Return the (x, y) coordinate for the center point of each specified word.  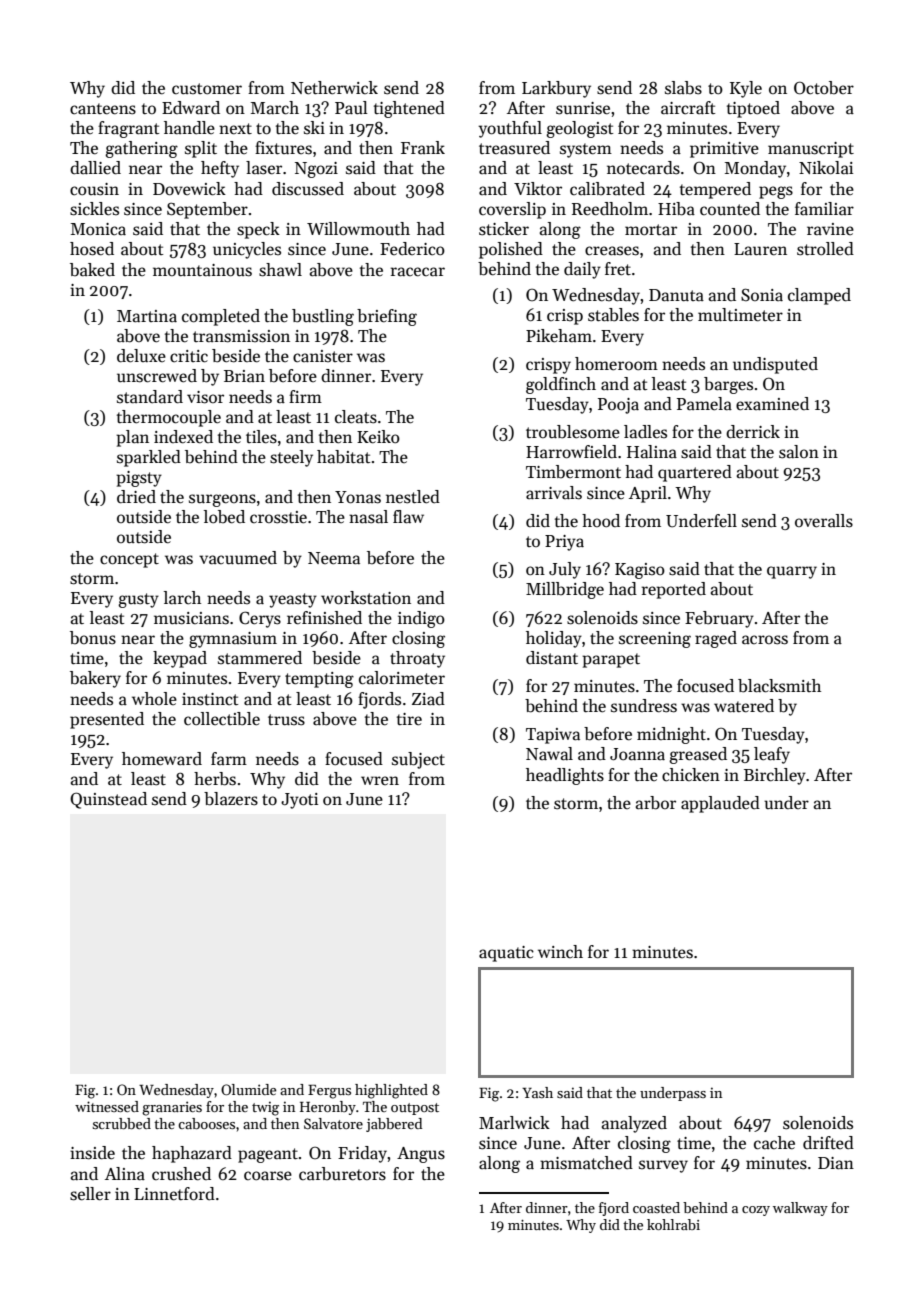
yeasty (293, 600)
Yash (537, 1092)
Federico (412, 249)
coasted (656, 1207)
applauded (720, 804)
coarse (268, 1175)
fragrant (128, 129)
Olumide (248, 1089)
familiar (824, 209)
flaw (408, 517)
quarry (792, 572)
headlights (565, 776)
